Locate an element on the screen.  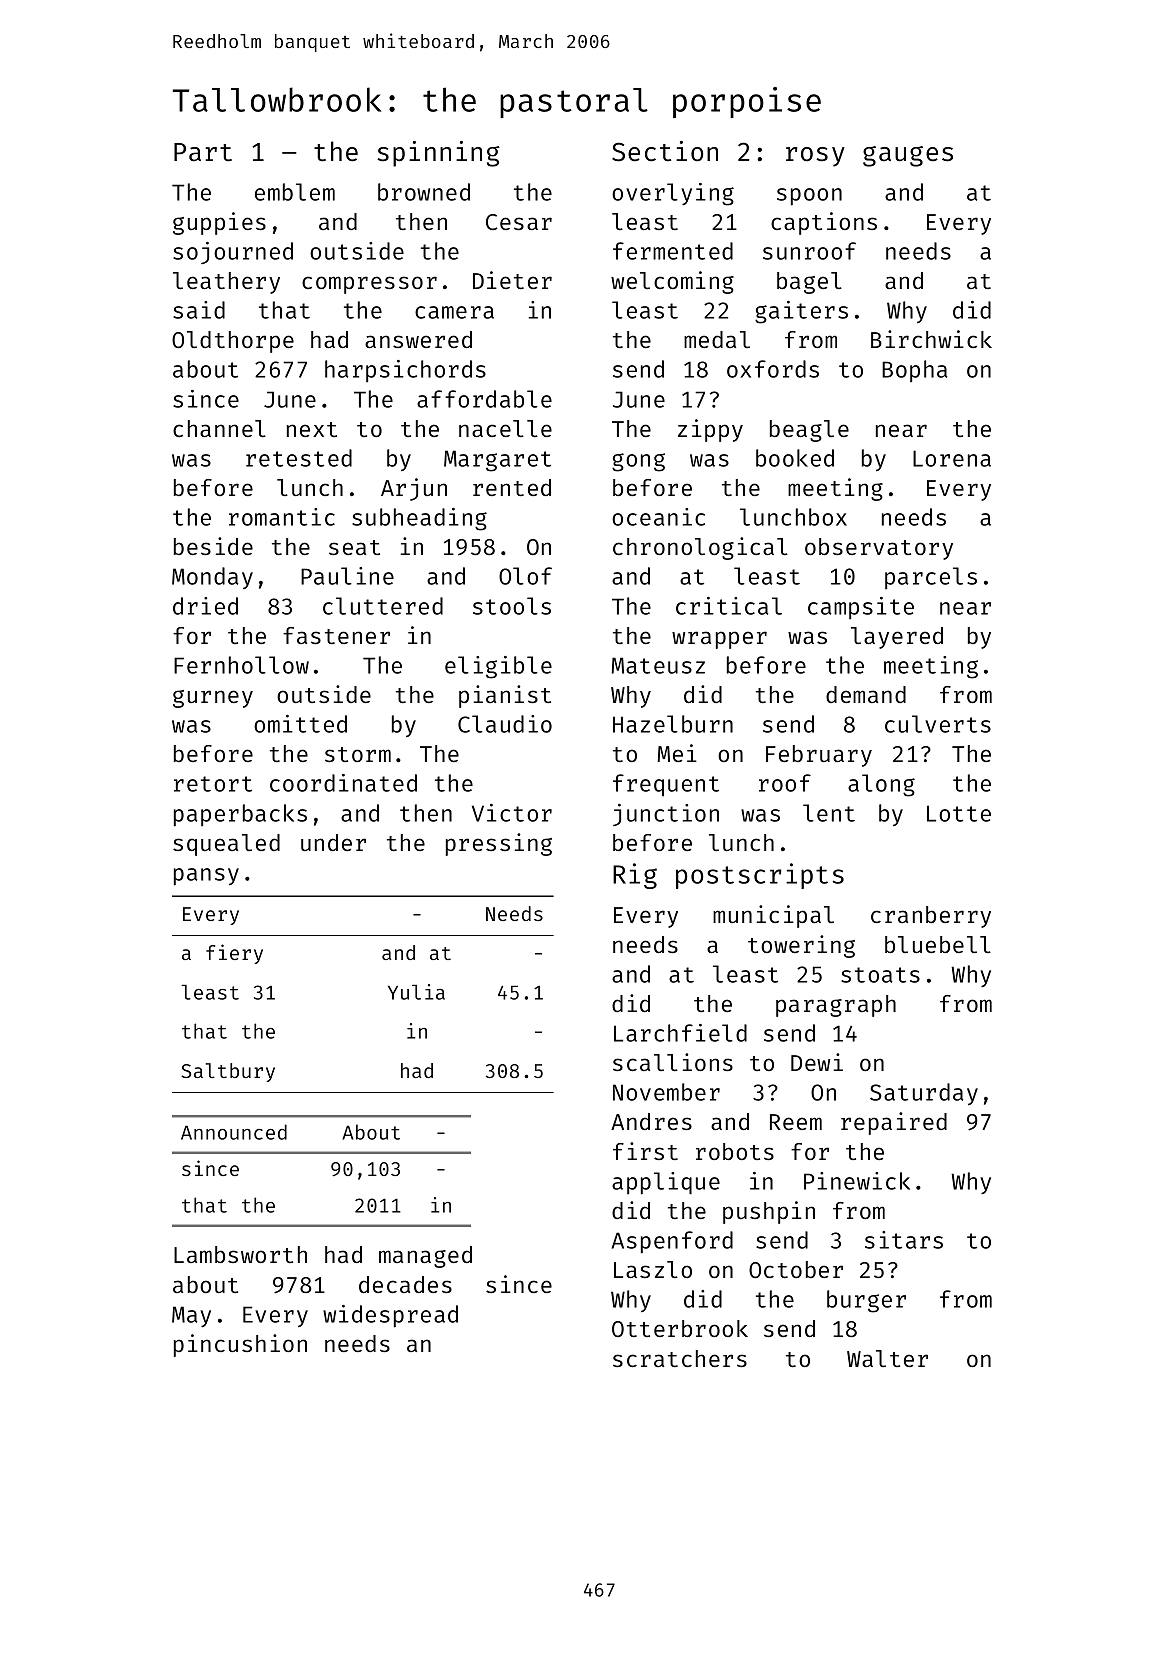
postscripts is located at coordinates (760, 876).
